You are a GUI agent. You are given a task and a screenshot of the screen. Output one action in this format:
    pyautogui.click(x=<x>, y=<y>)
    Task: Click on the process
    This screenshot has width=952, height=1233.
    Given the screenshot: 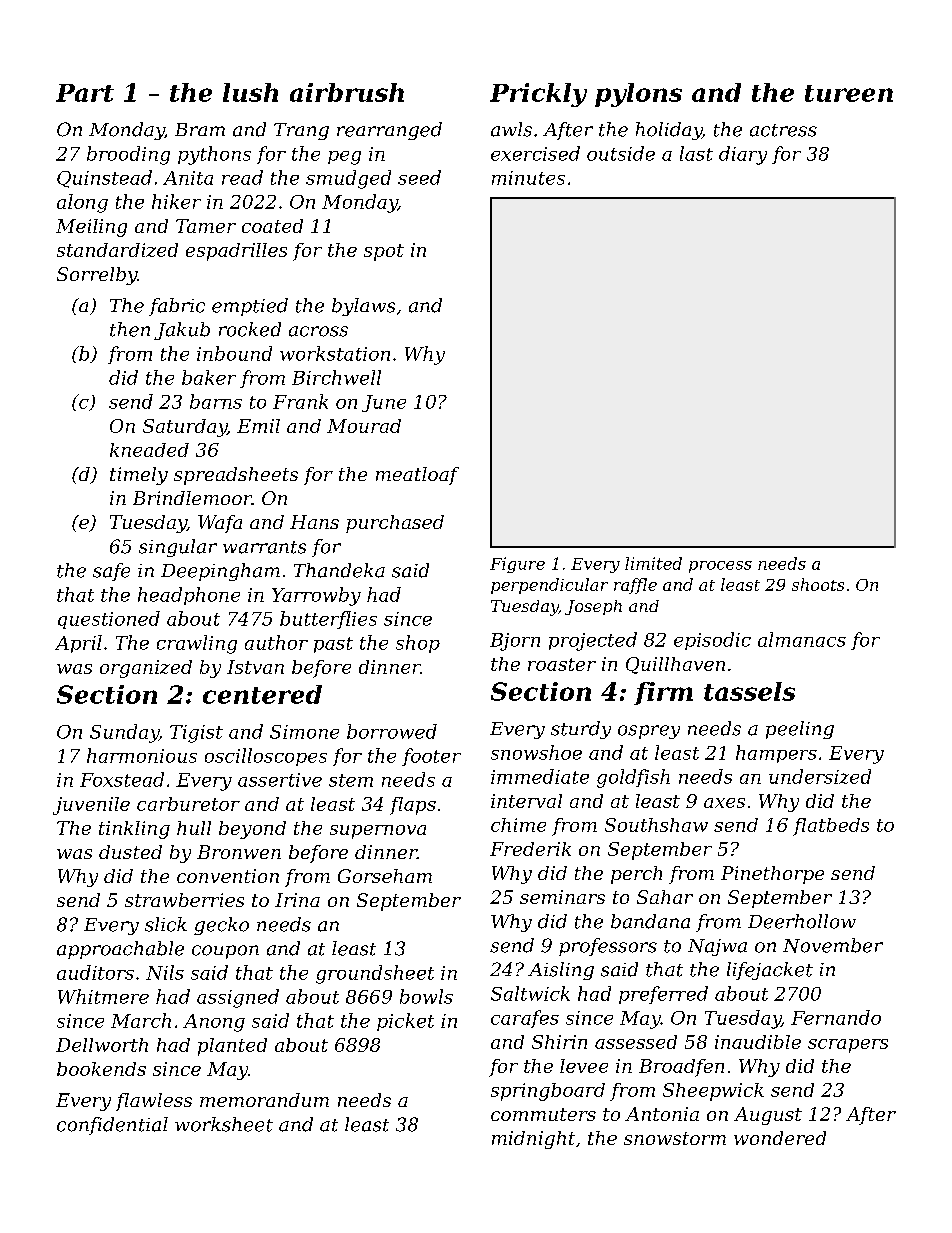 What is the action you would take?
    pyautogui.click(x=720, y=567)
